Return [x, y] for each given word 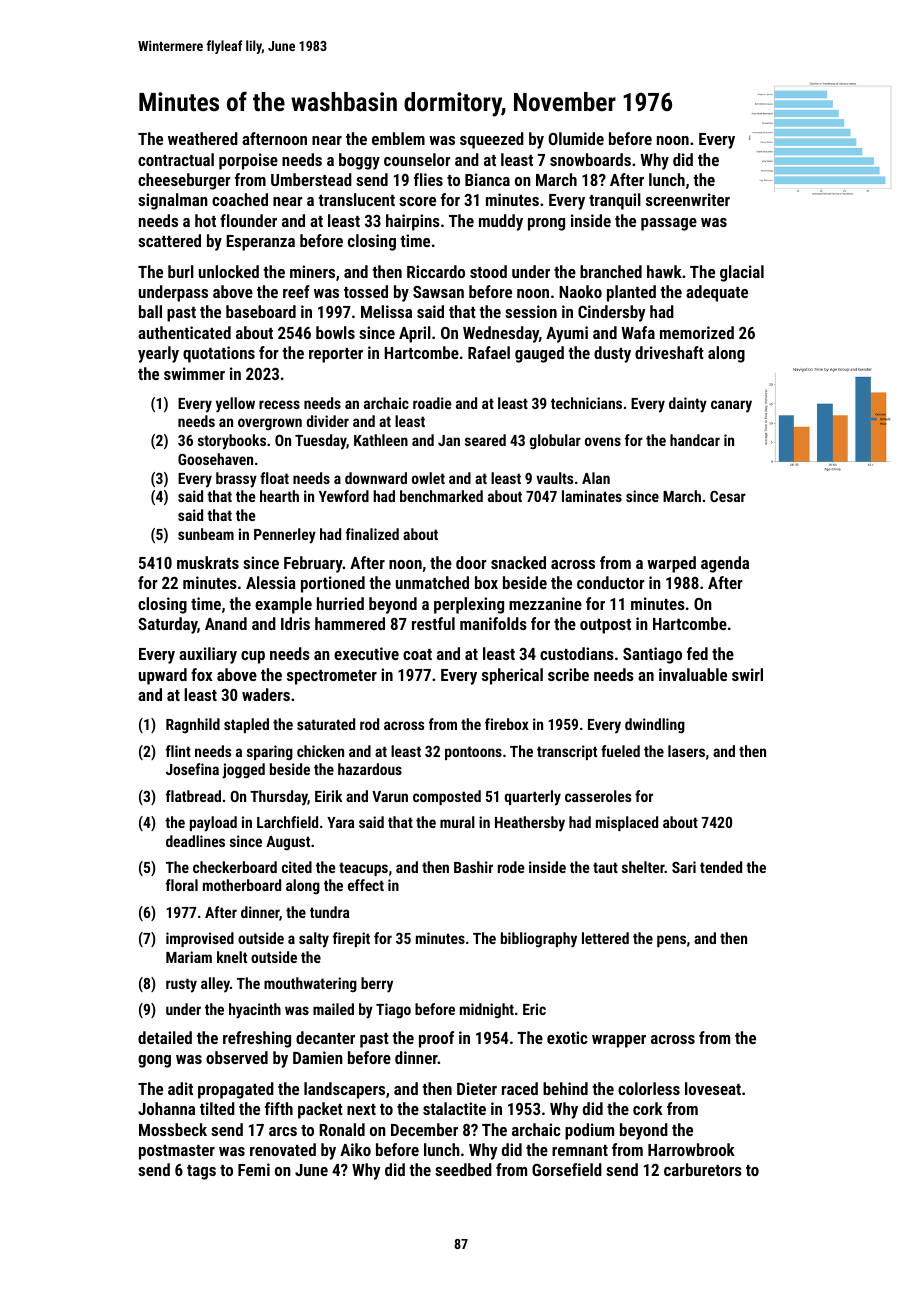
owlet [428, 478]
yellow [235, 405]
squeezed [492, 140]
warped [671, 564]
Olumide [576, 138]
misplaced [627, 823]
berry [377, 985]
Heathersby [530, 824]
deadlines [195, 841]
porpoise [248, 161]
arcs [283, 1131]
